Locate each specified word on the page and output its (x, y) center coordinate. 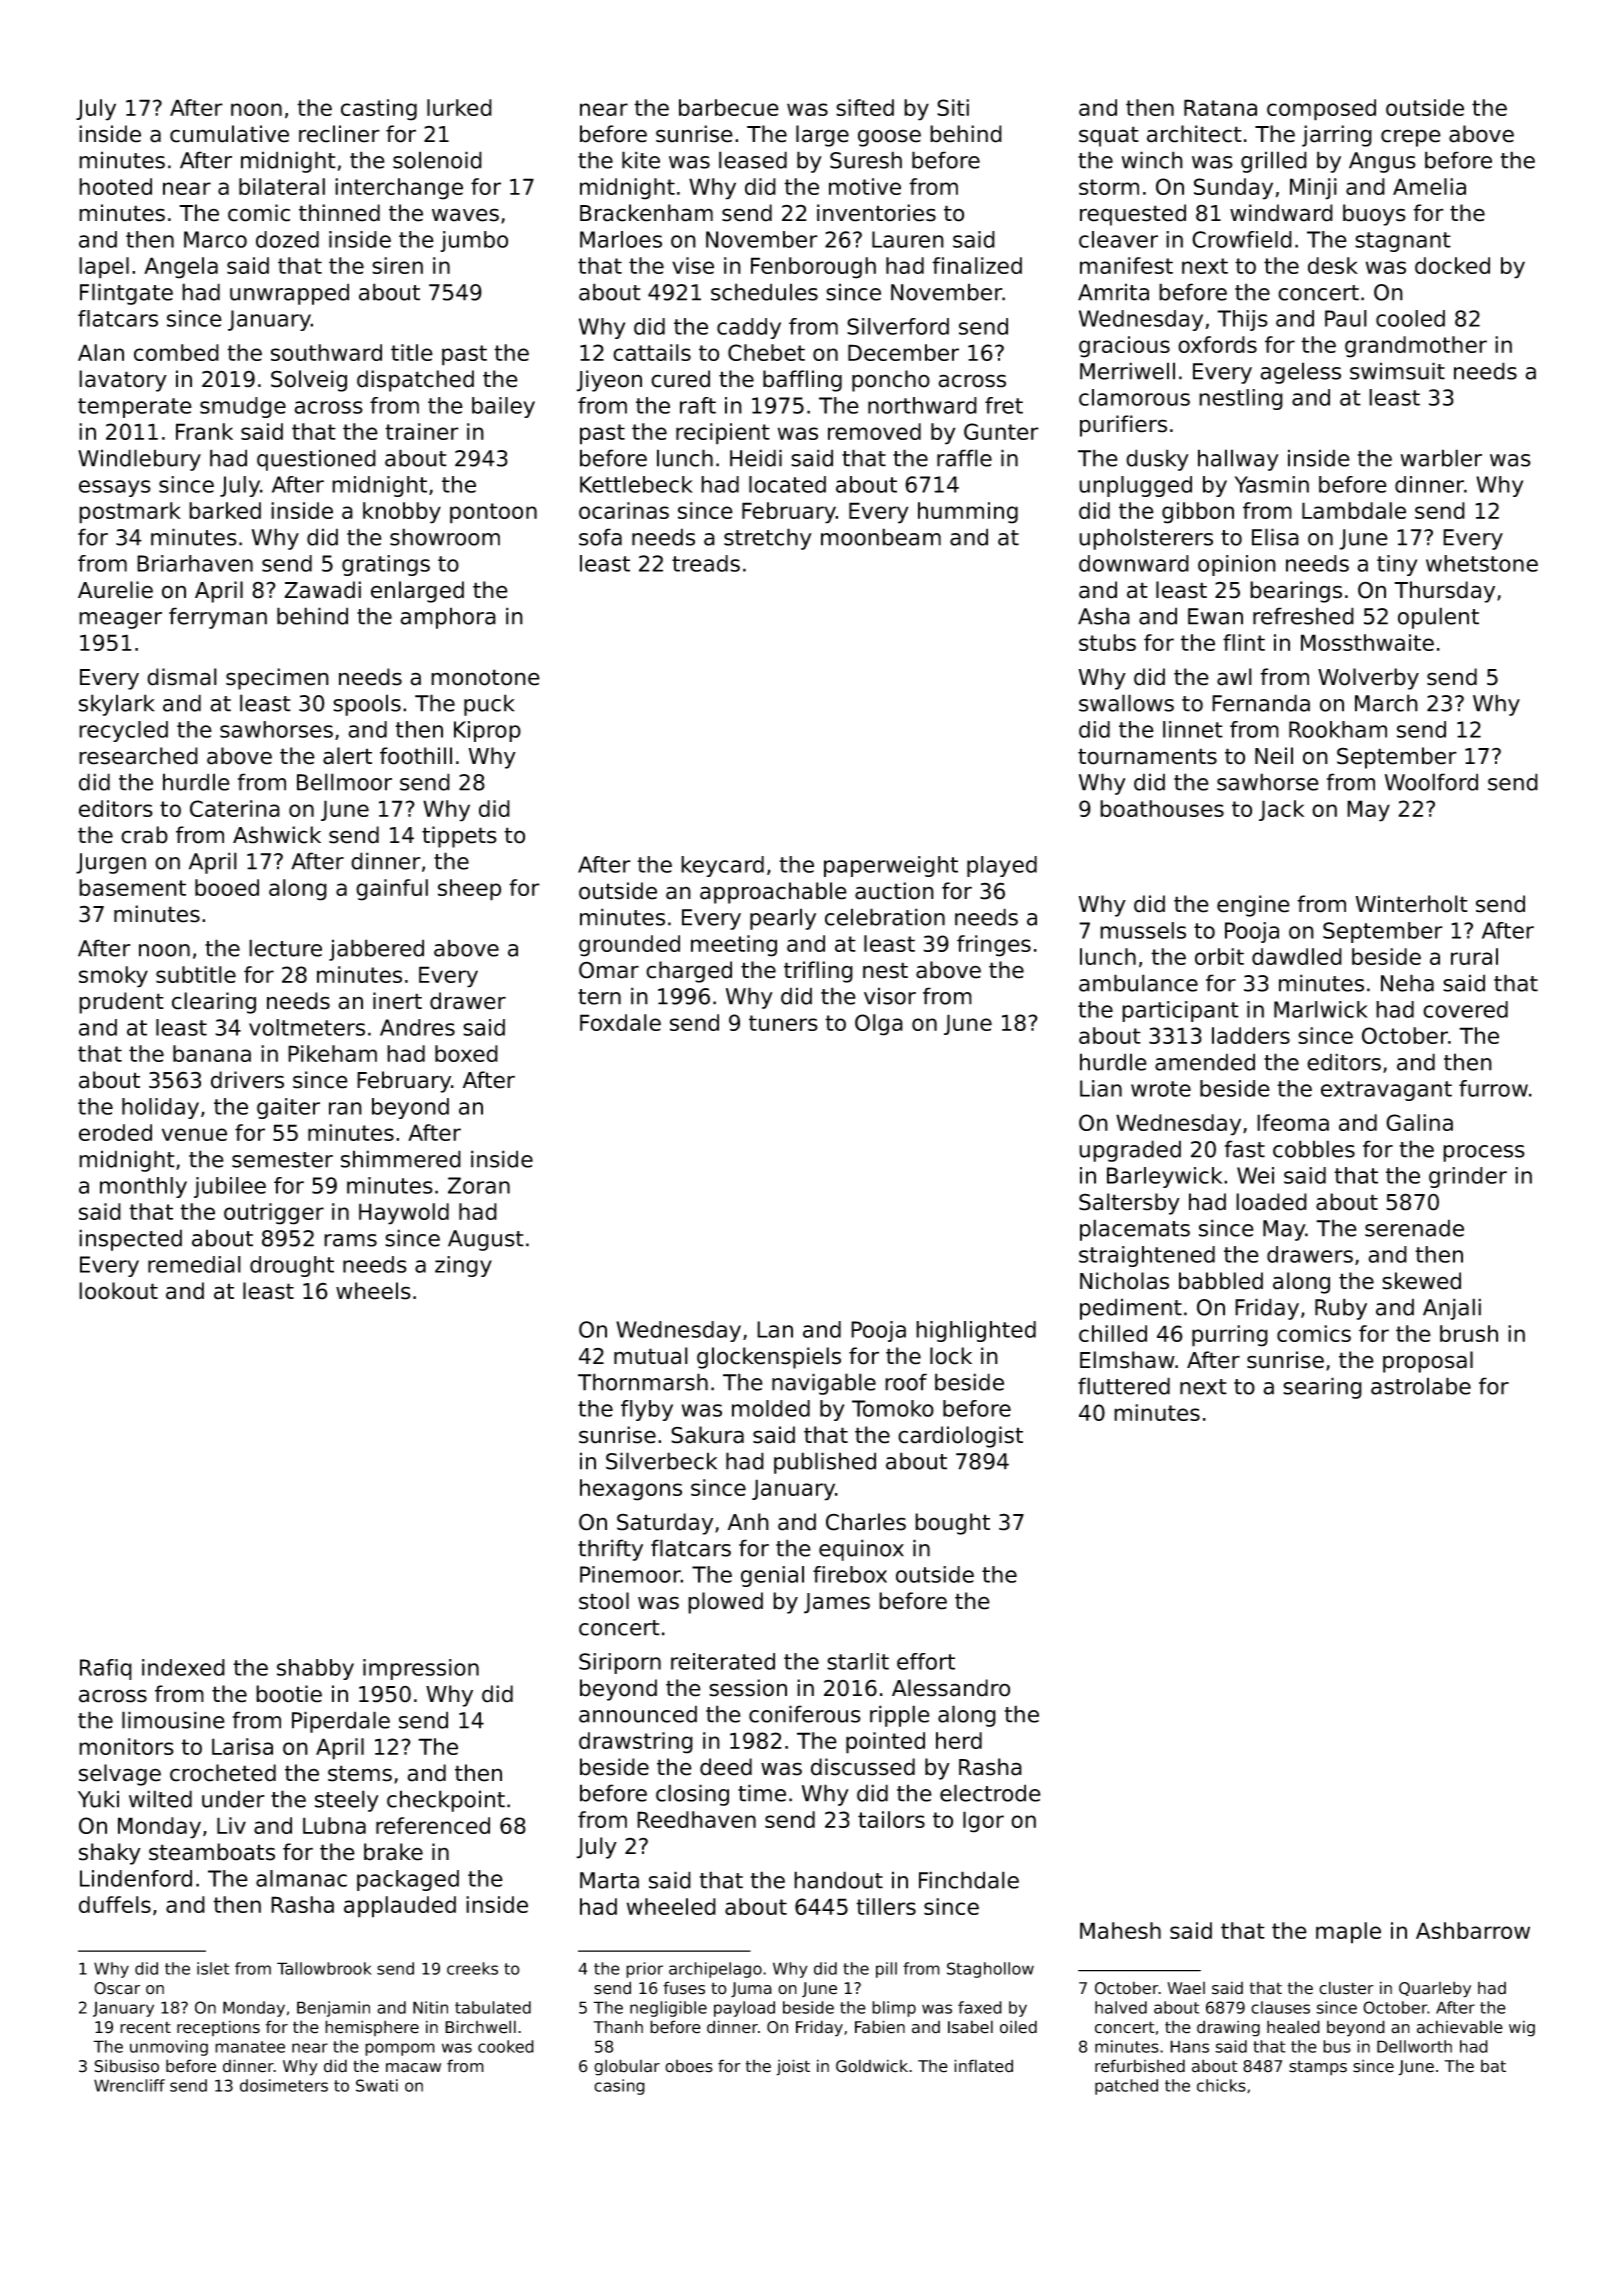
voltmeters (307, 1027)
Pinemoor (630, 1574)
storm (1109, 187)
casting (379, 110)
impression (421, 1669)
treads (706, 563)
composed (1321, 110)
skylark (116, 705)
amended (1205, 1062)
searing (1322, 1388)
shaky (110, 1854)
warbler (1441, 458)
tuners (783, 1023)
